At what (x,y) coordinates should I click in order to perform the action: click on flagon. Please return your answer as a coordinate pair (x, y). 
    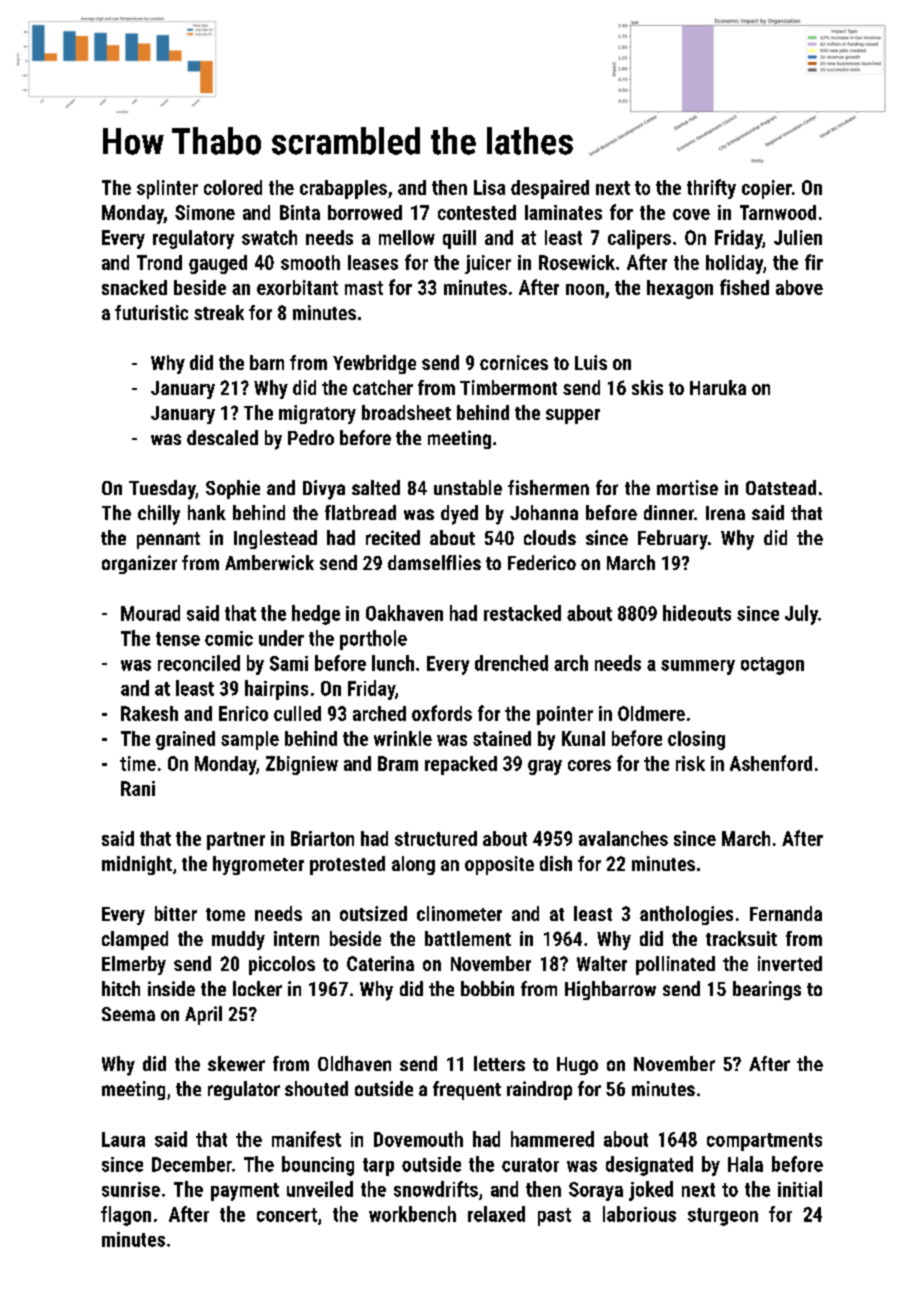
    Looking at the image, I should click on (126, 1216).
